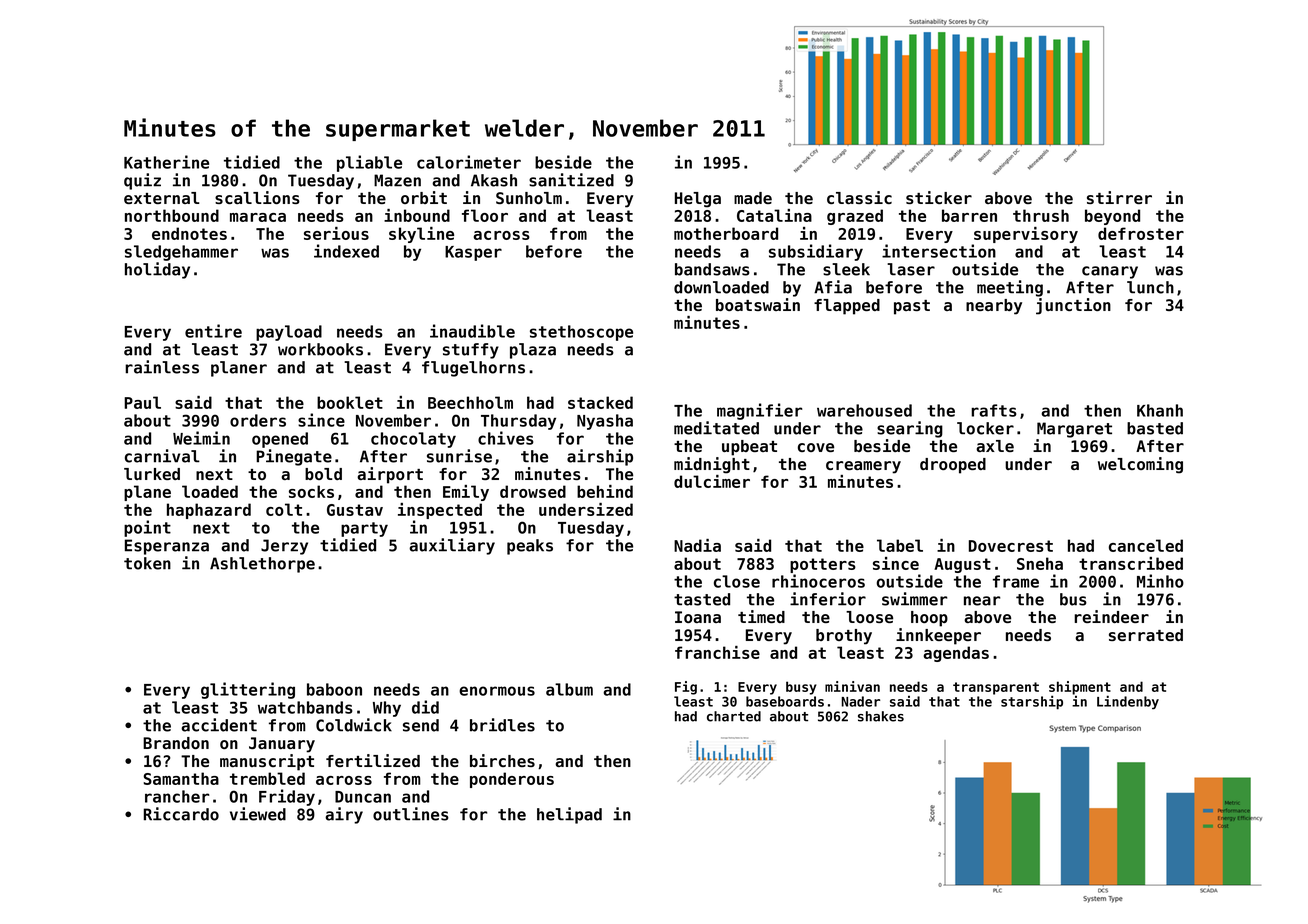 This page has height=924, width=1308. What do you see at coordinates (1128, 702) in the page?
I see `Lindenby` at bounding box center [1128, 702].
